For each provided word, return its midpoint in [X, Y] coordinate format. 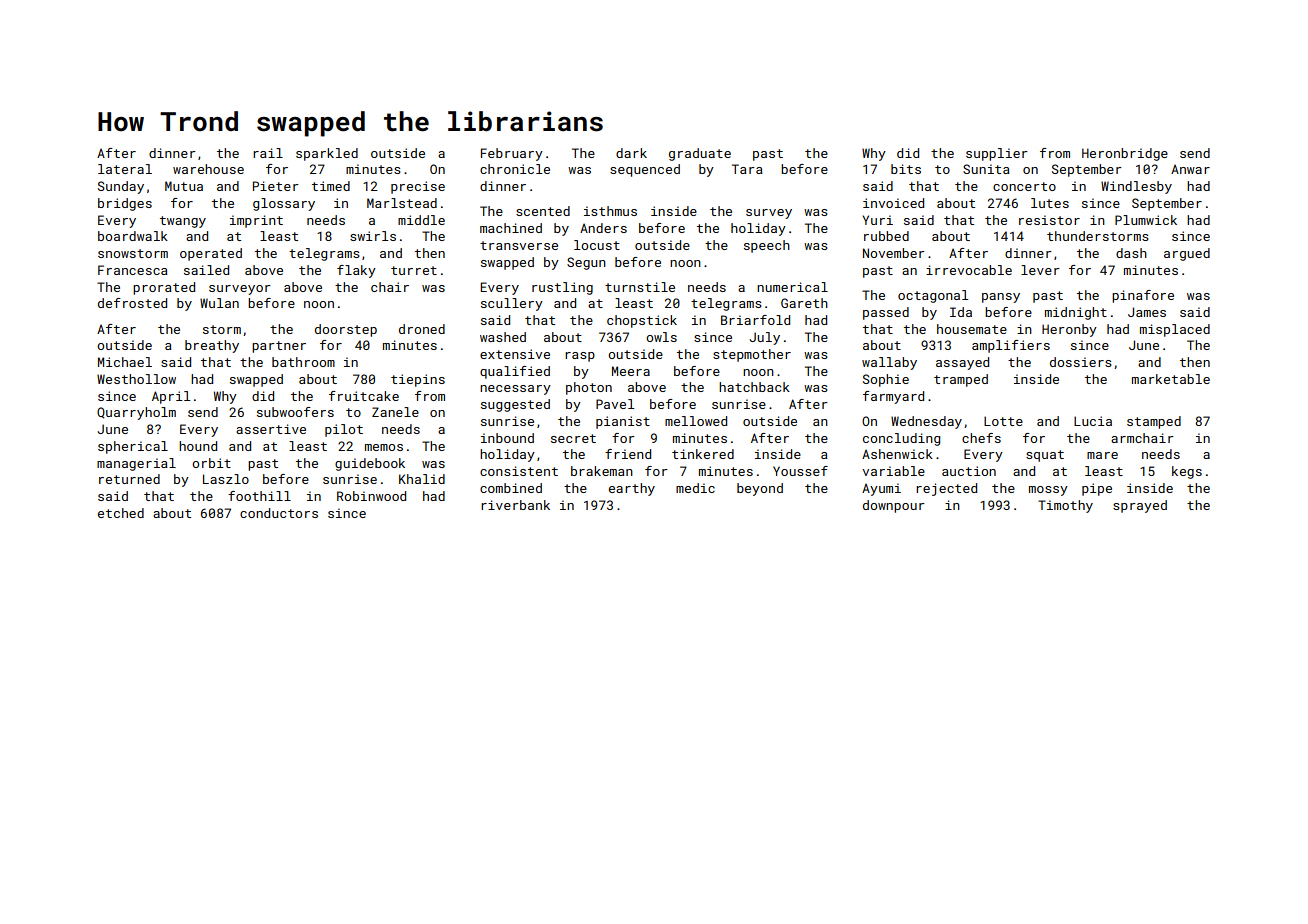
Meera [631, 371]
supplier [997, 154]
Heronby [1069, 330]
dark [631, 153]
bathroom [303, 362]
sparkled [327, 154]
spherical [133, 447]
